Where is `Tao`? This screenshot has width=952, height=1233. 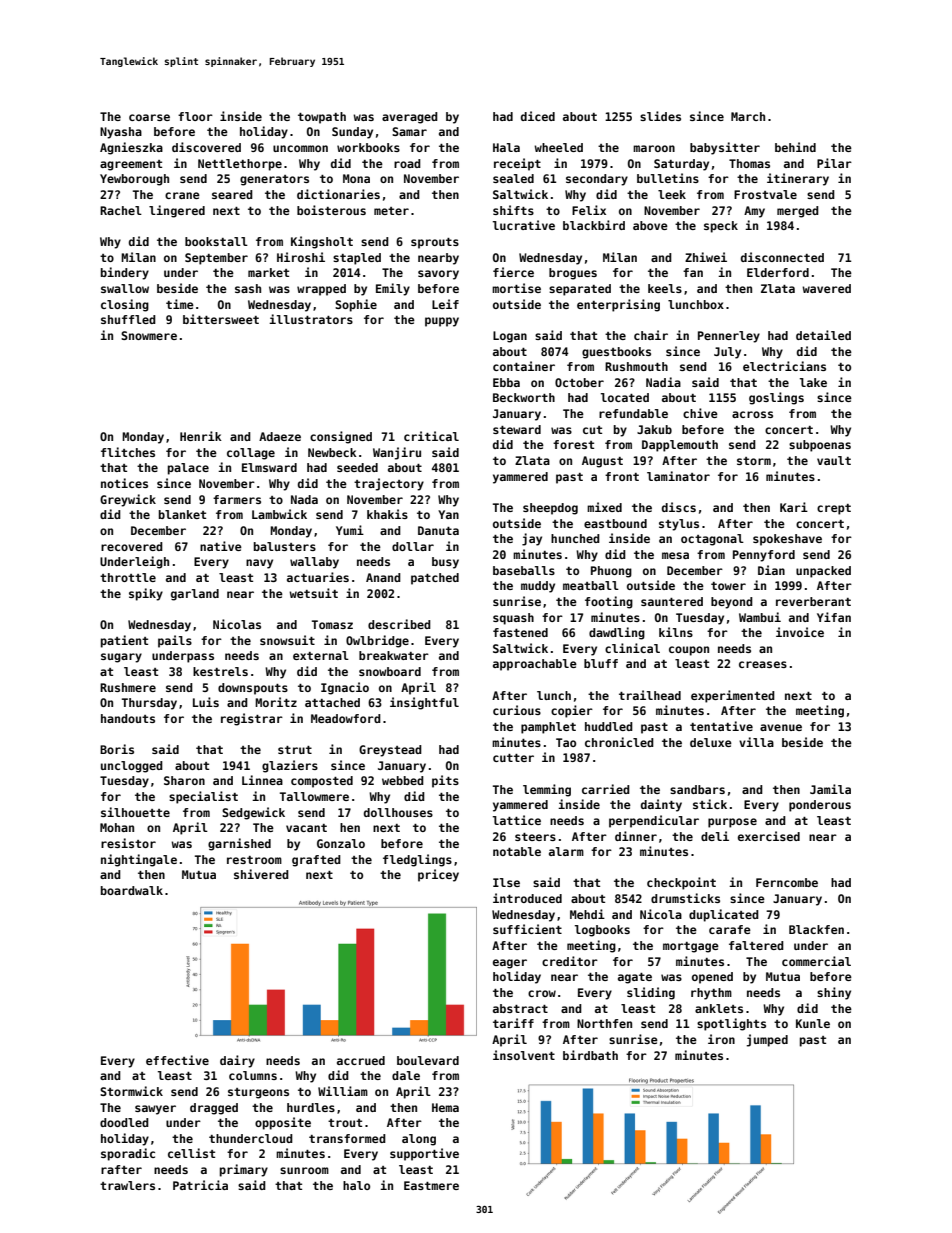 Tao is located at coordinates (566, 742).
